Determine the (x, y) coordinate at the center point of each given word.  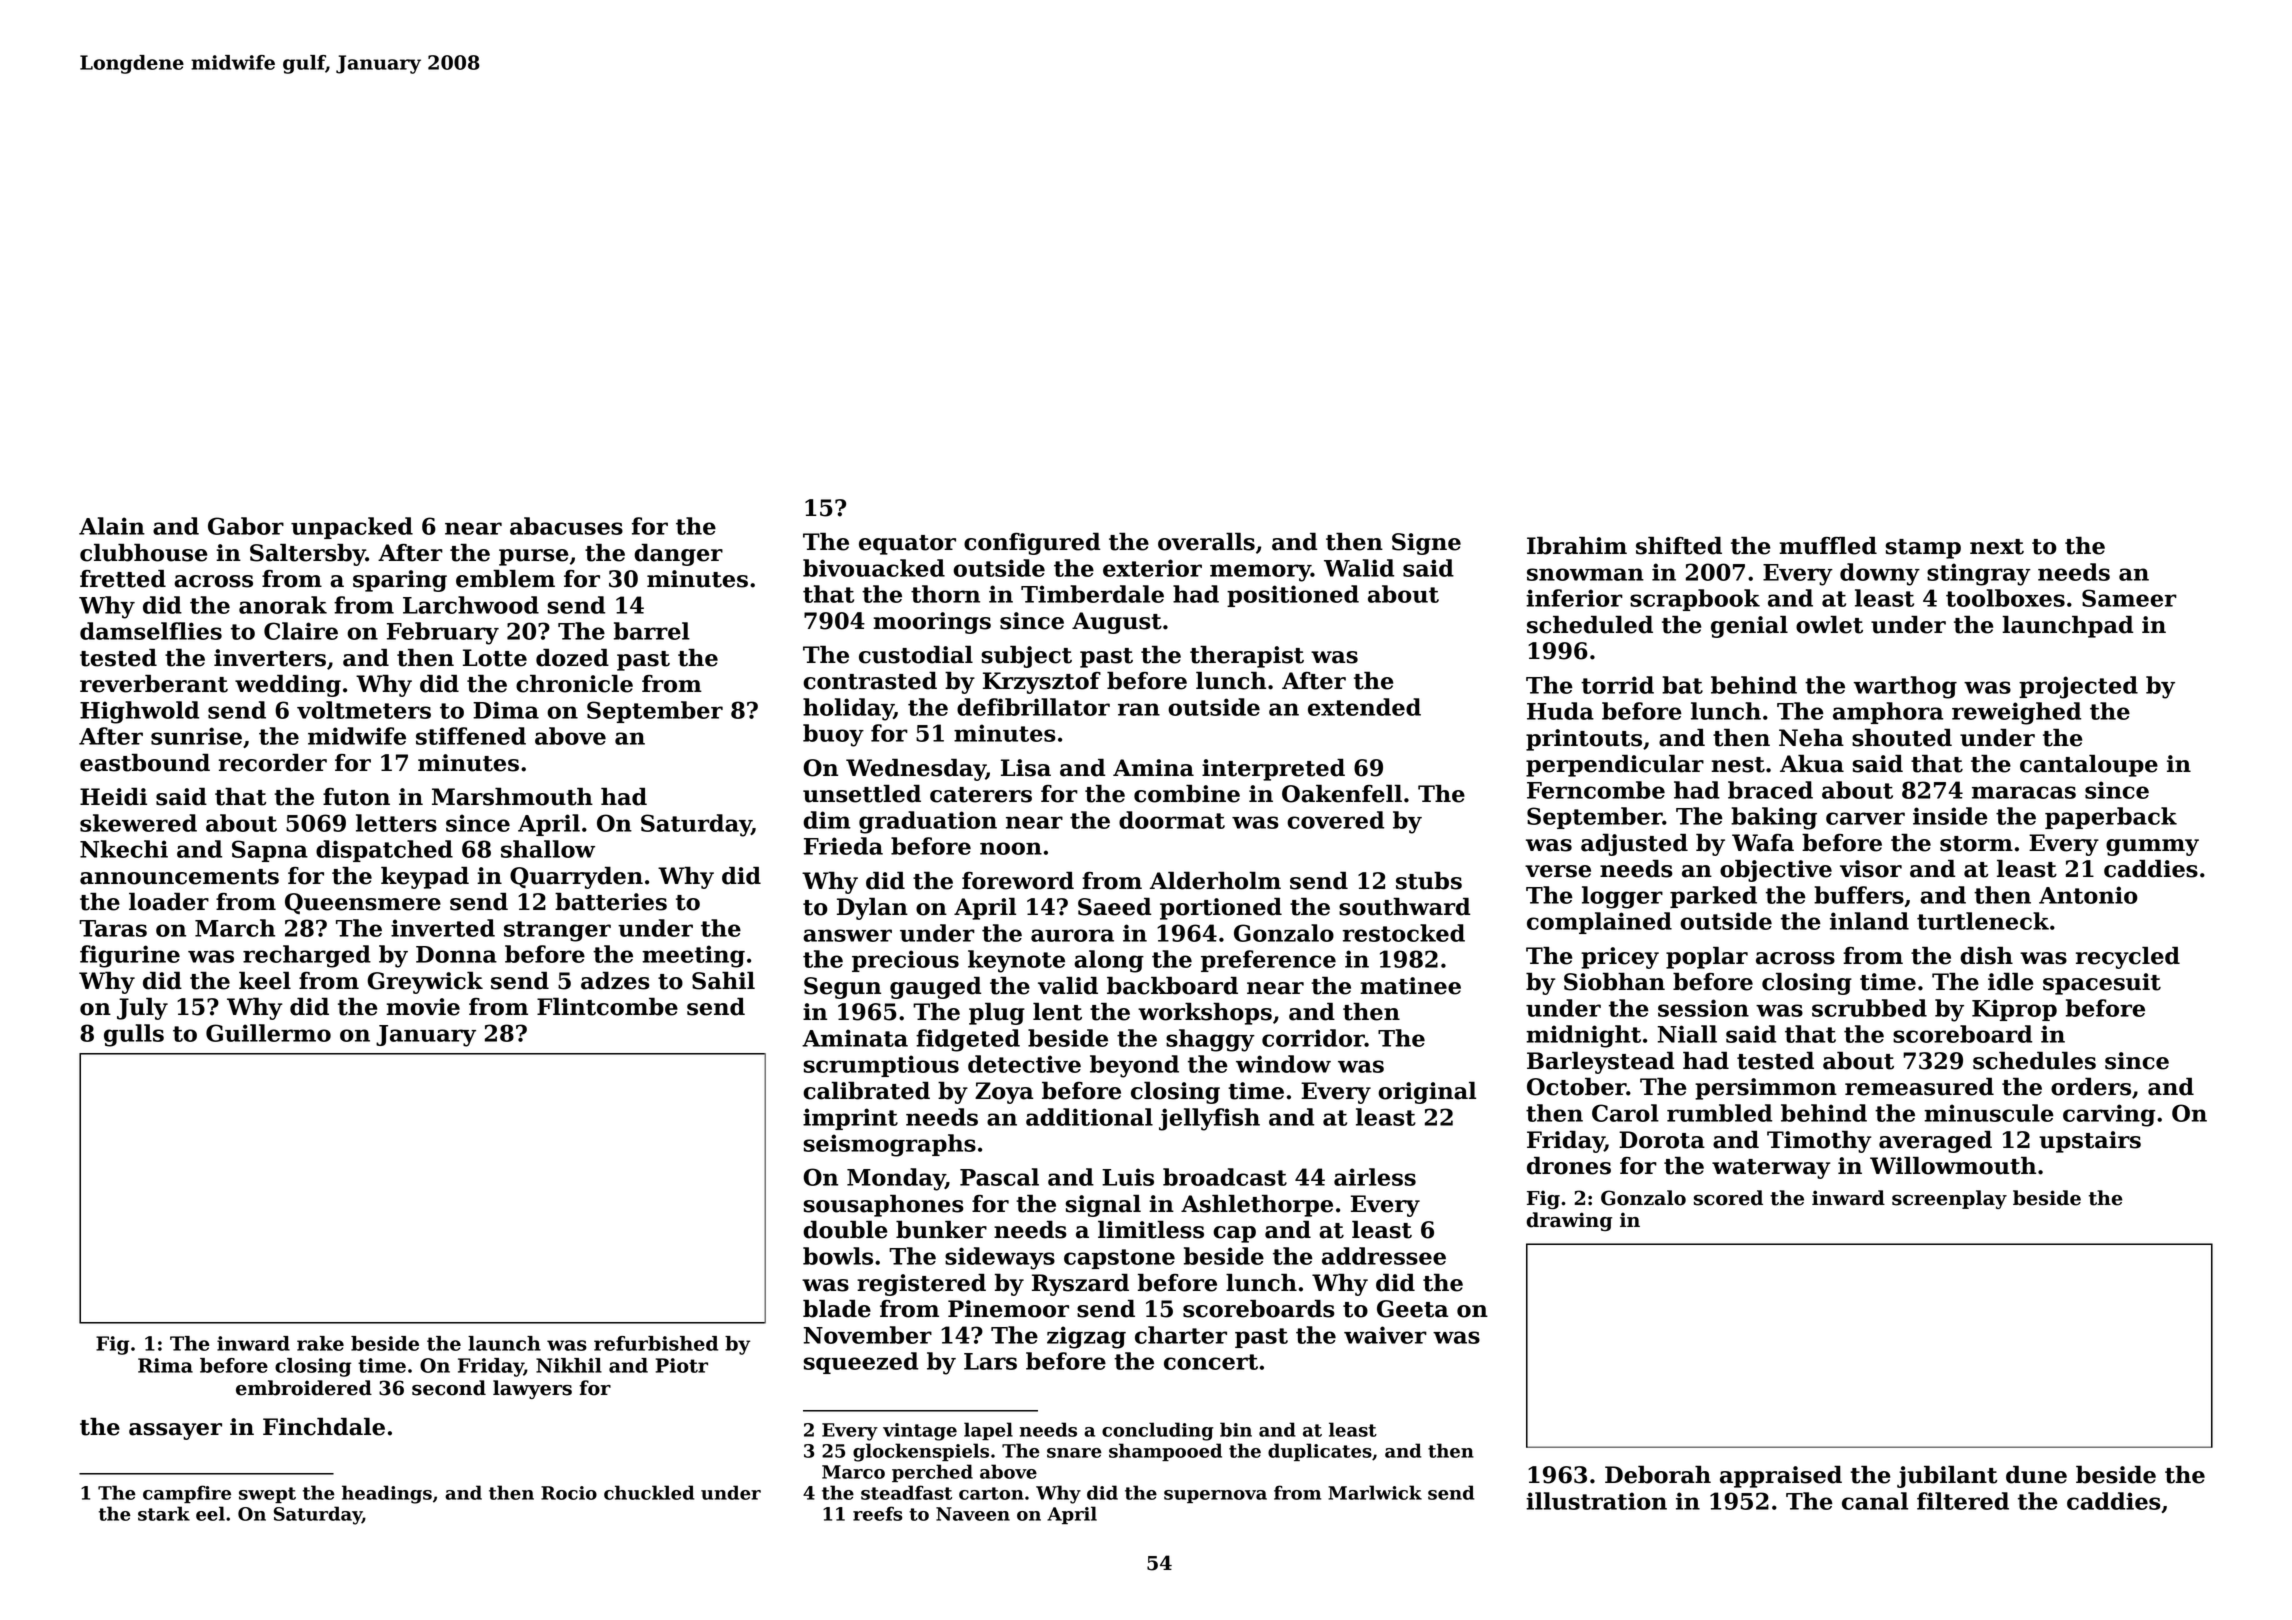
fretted (123, 579)
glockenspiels (921, 1452)
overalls (1206, 542)
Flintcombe (607, 1007)
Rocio (569, 1493)
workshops (1205, 1014)
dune (2036, 1475)
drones (1569, 1166)
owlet (1829, 625)
